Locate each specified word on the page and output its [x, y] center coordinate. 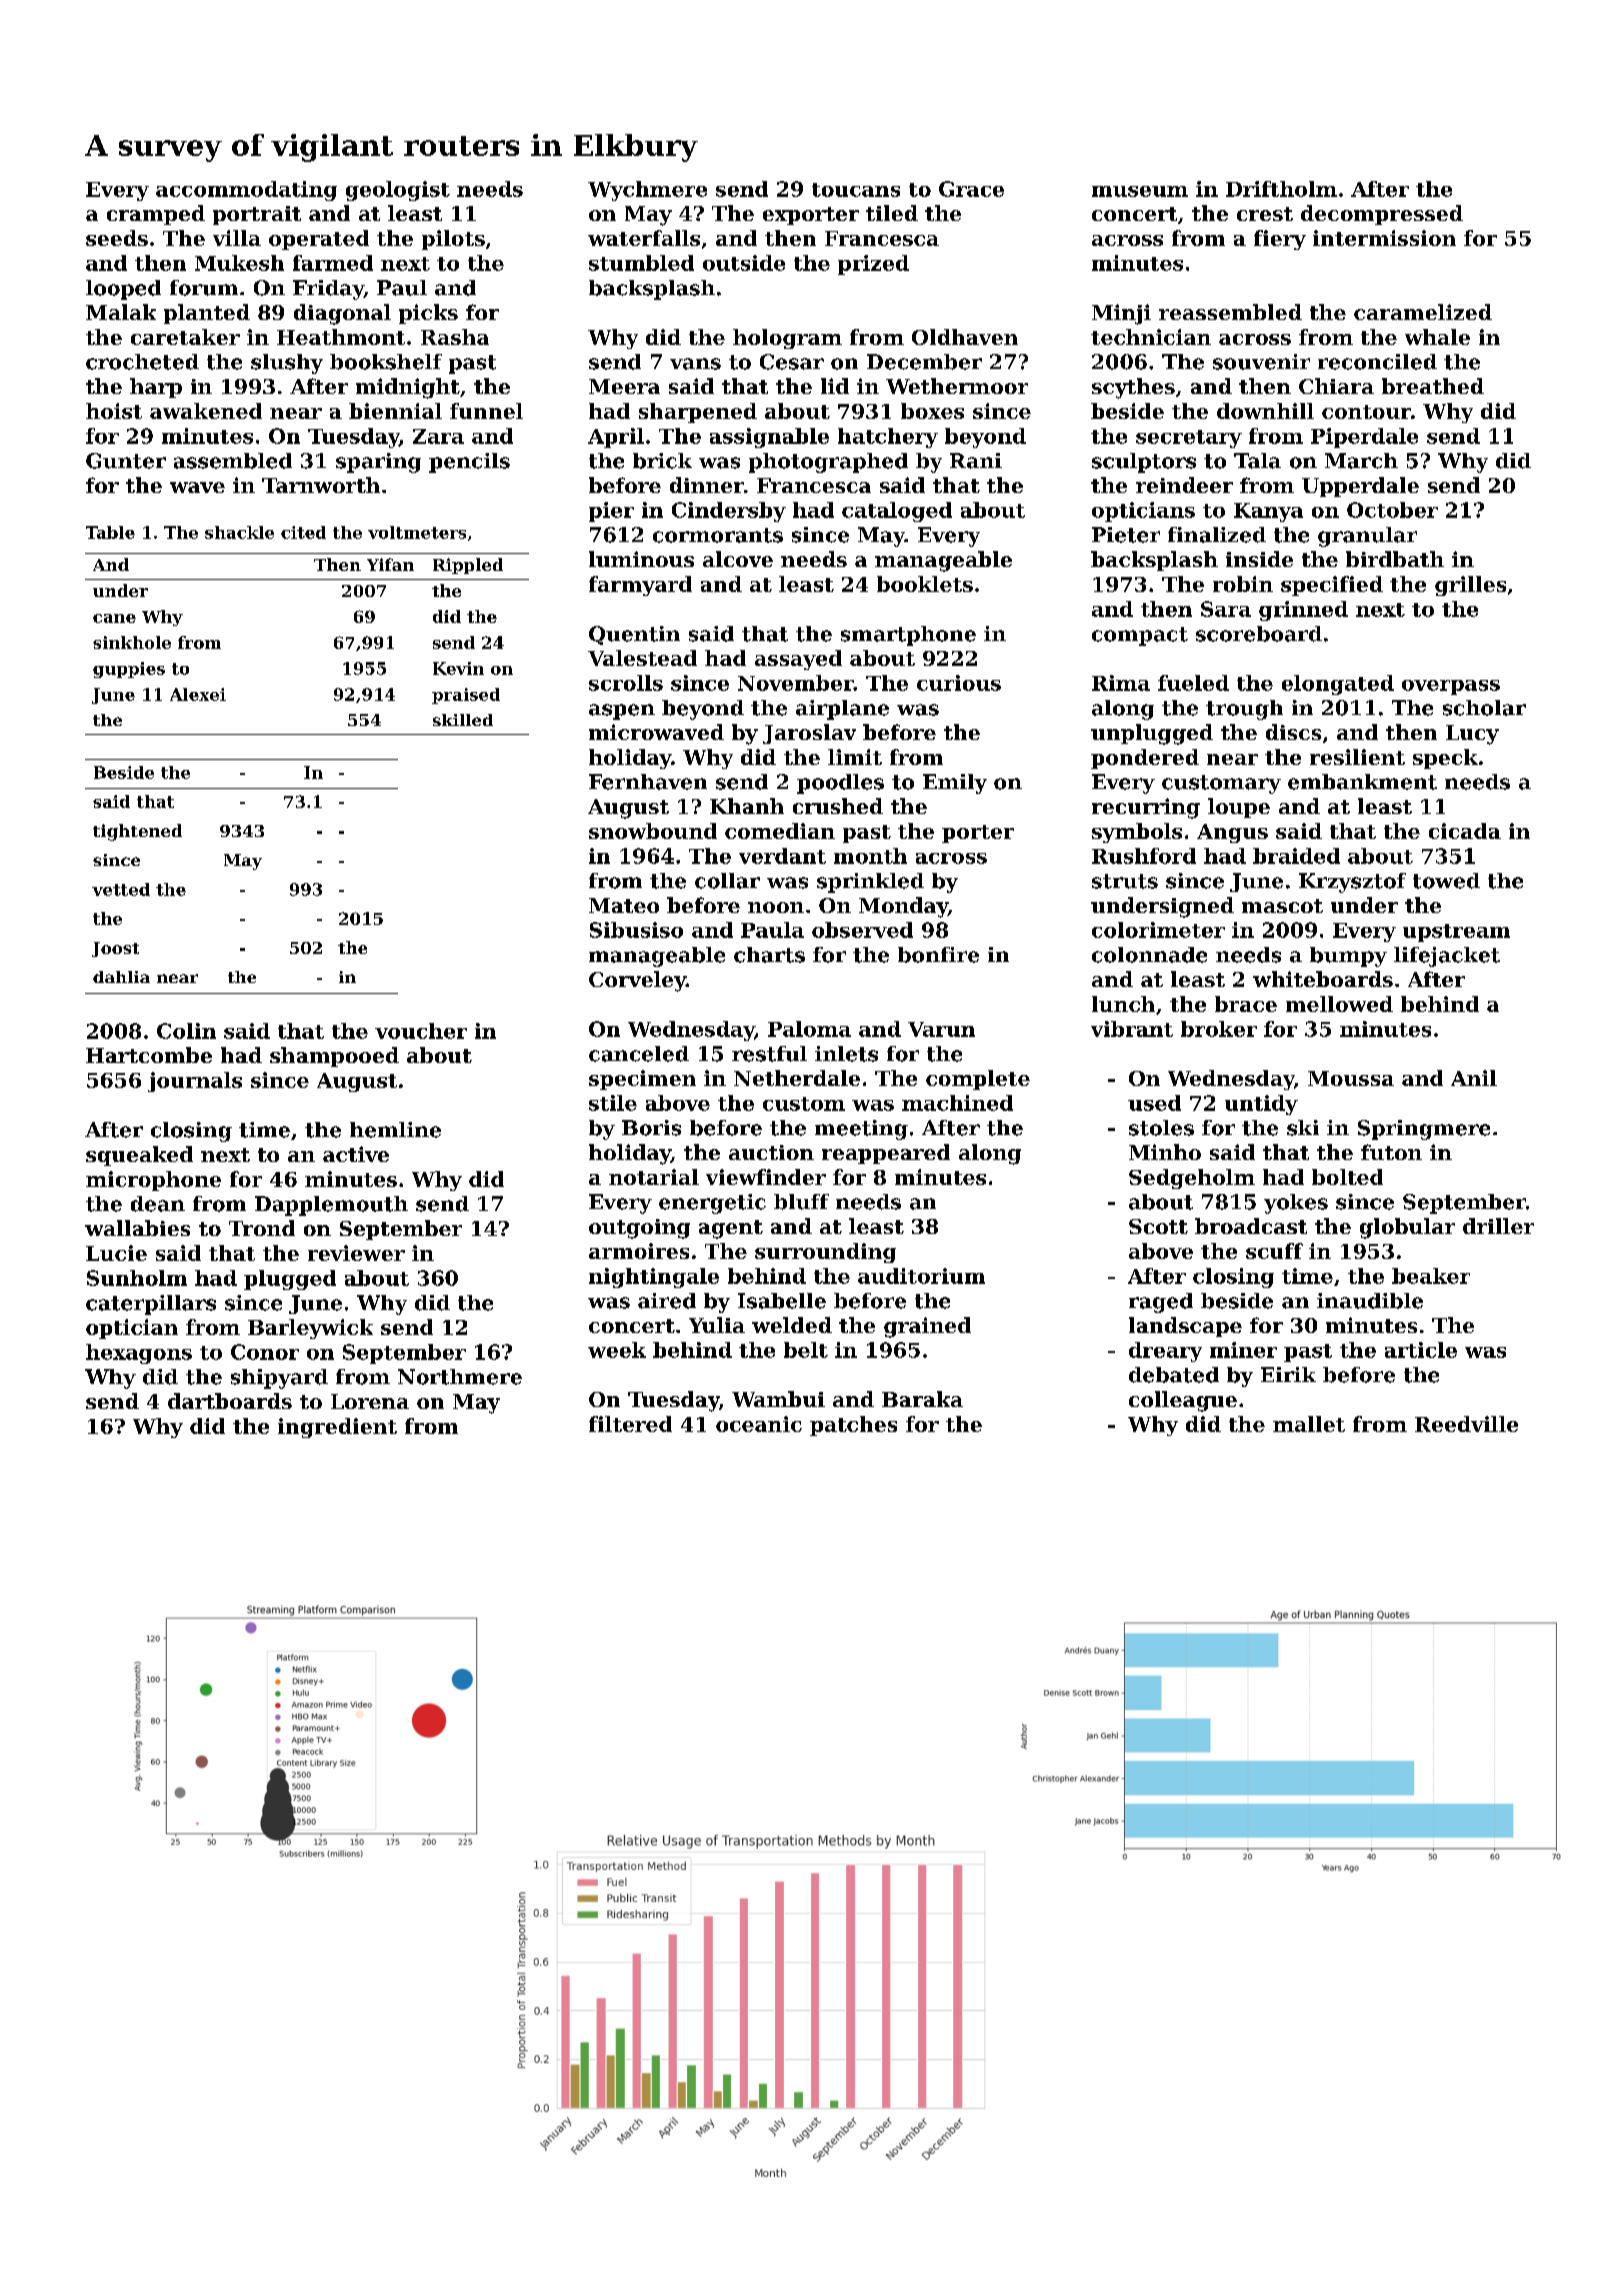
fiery [1280, 240]
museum [1140, 191]
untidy [1261, 1105]
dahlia [121, 977]
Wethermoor [957, 386]
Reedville [1466, 1424]
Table [110, 532]
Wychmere [647, 191]
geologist [398, 191]
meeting [861, 1130]
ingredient [337, 1428]
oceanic [759, 1424]
